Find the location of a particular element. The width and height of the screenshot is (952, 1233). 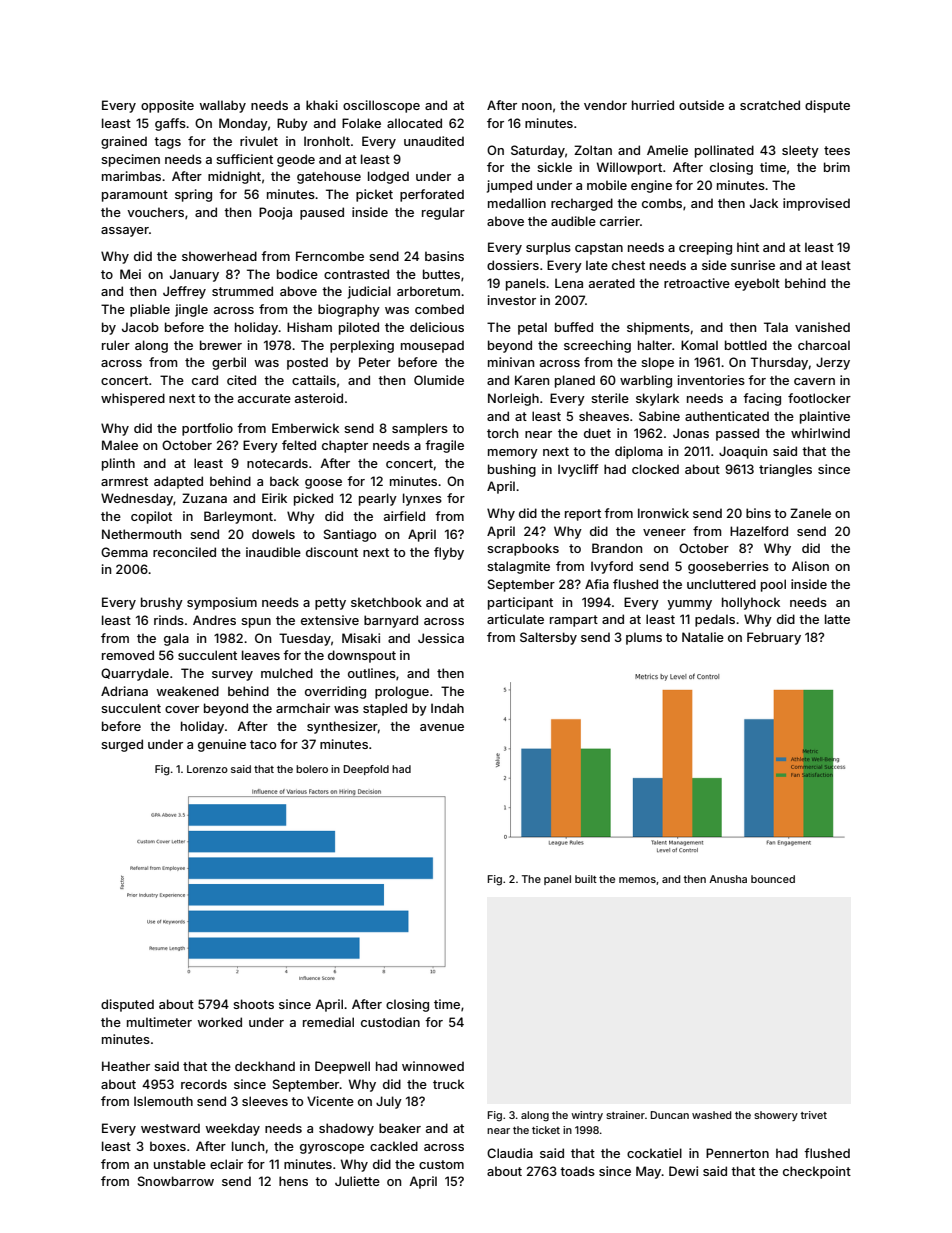

custodian is located at coordinates (390, 1022).
